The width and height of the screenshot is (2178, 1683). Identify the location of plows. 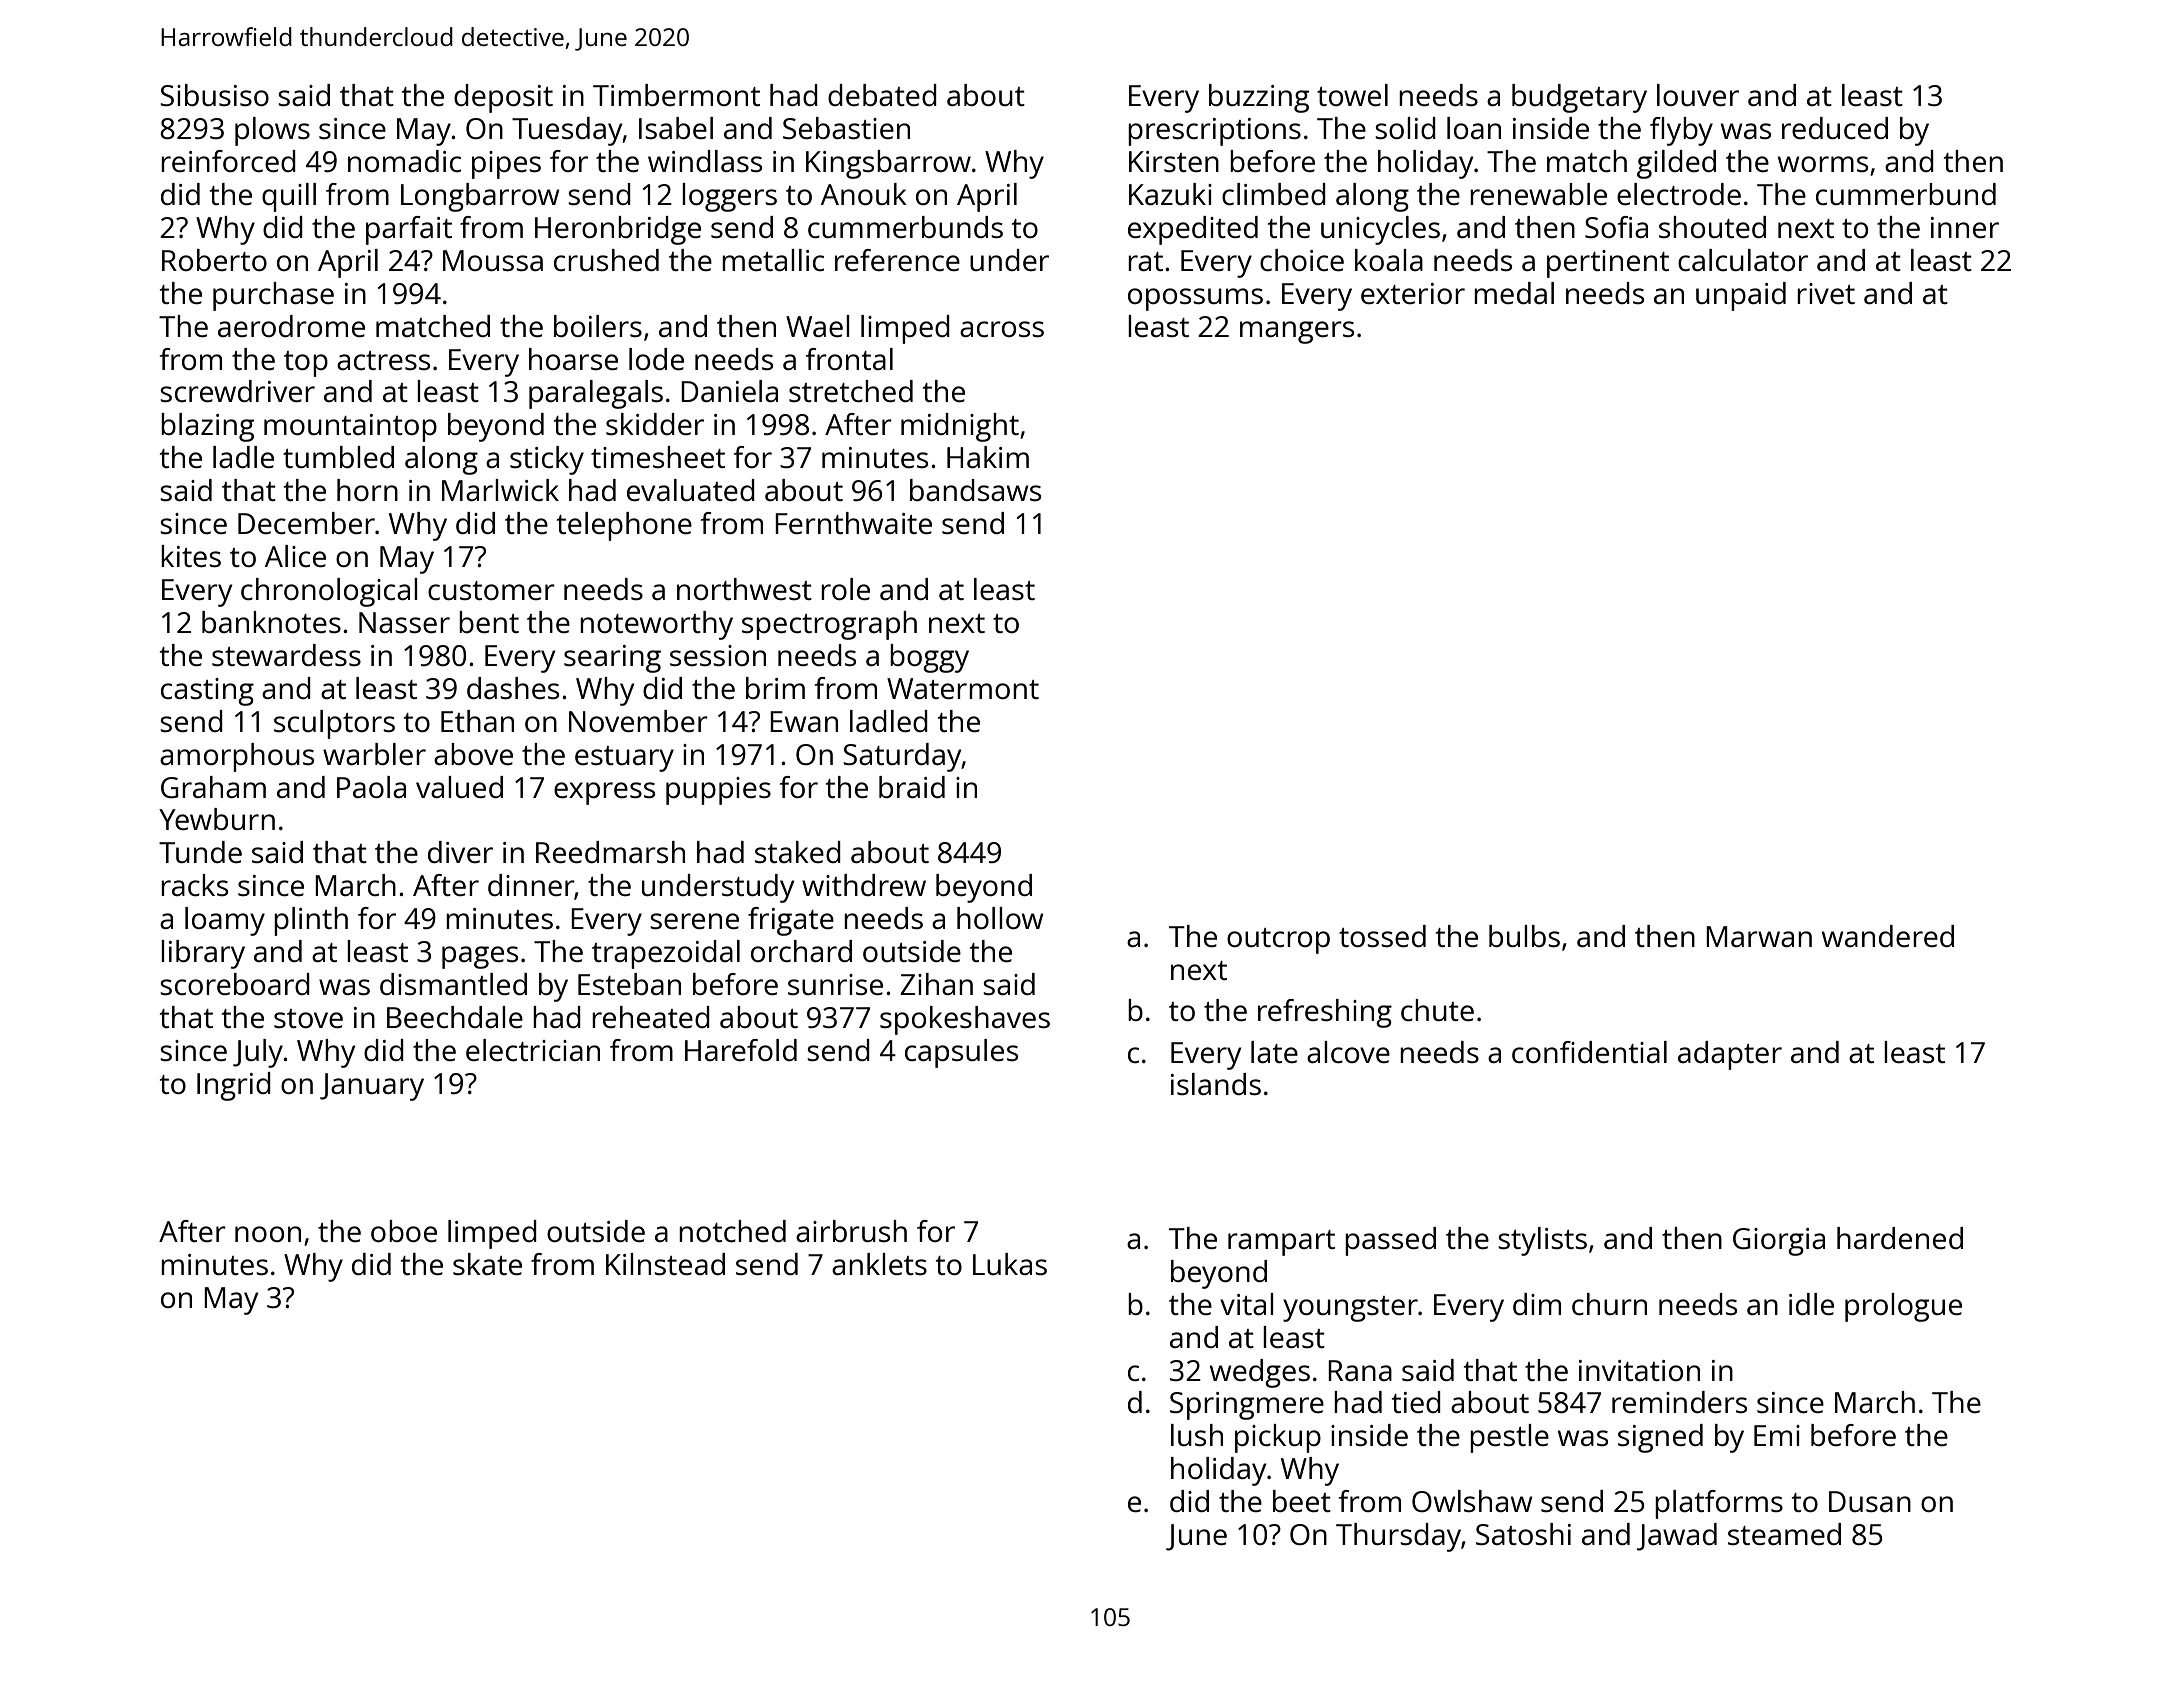
(272, 131).
